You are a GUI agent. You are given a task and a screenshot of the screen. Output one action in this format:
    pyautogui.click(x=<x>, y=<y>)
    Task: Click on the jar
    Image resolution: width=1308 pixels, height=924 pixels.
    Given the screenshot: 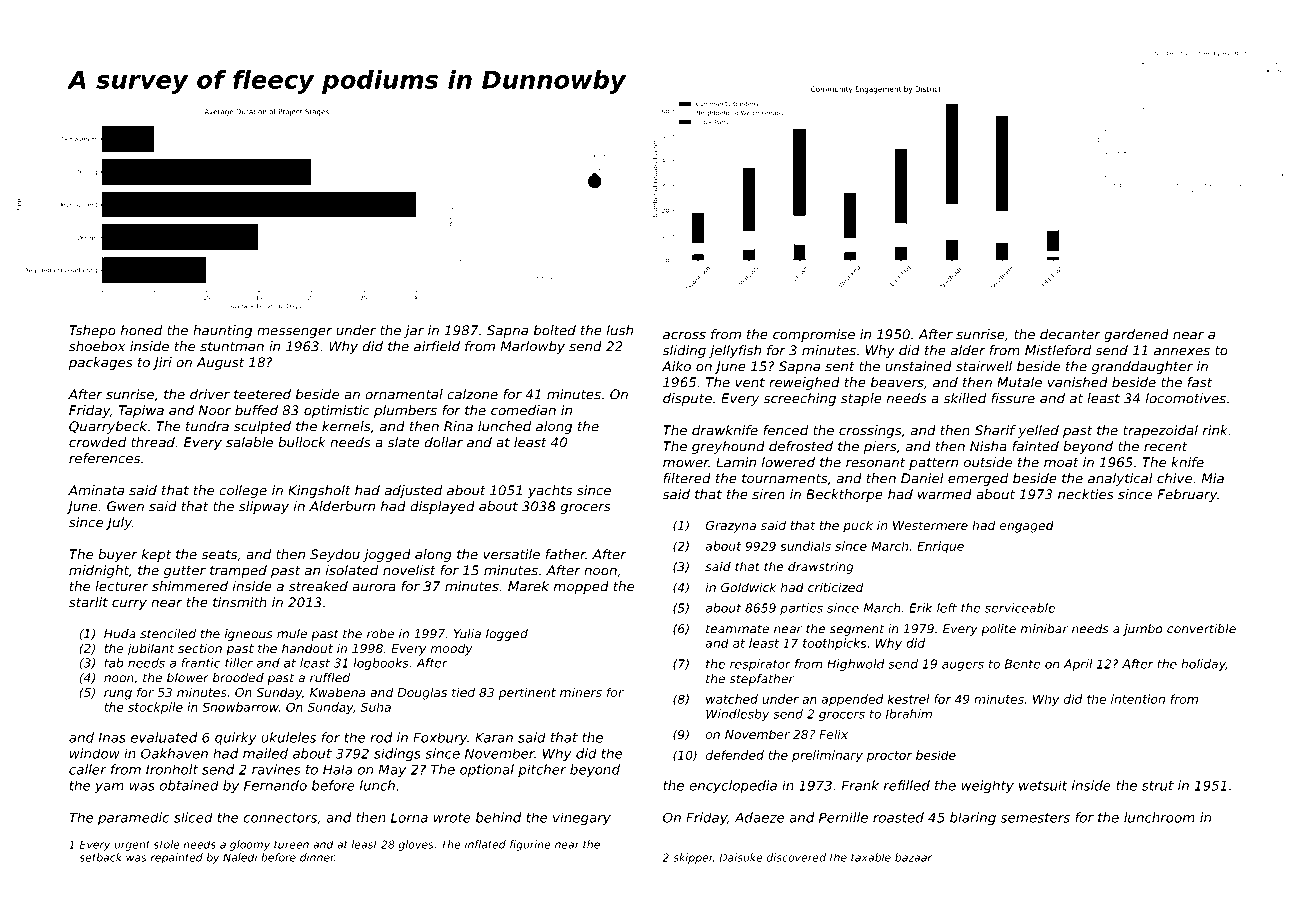 What is the action you would take?
    pyautogui.click(x=414, y=331)
